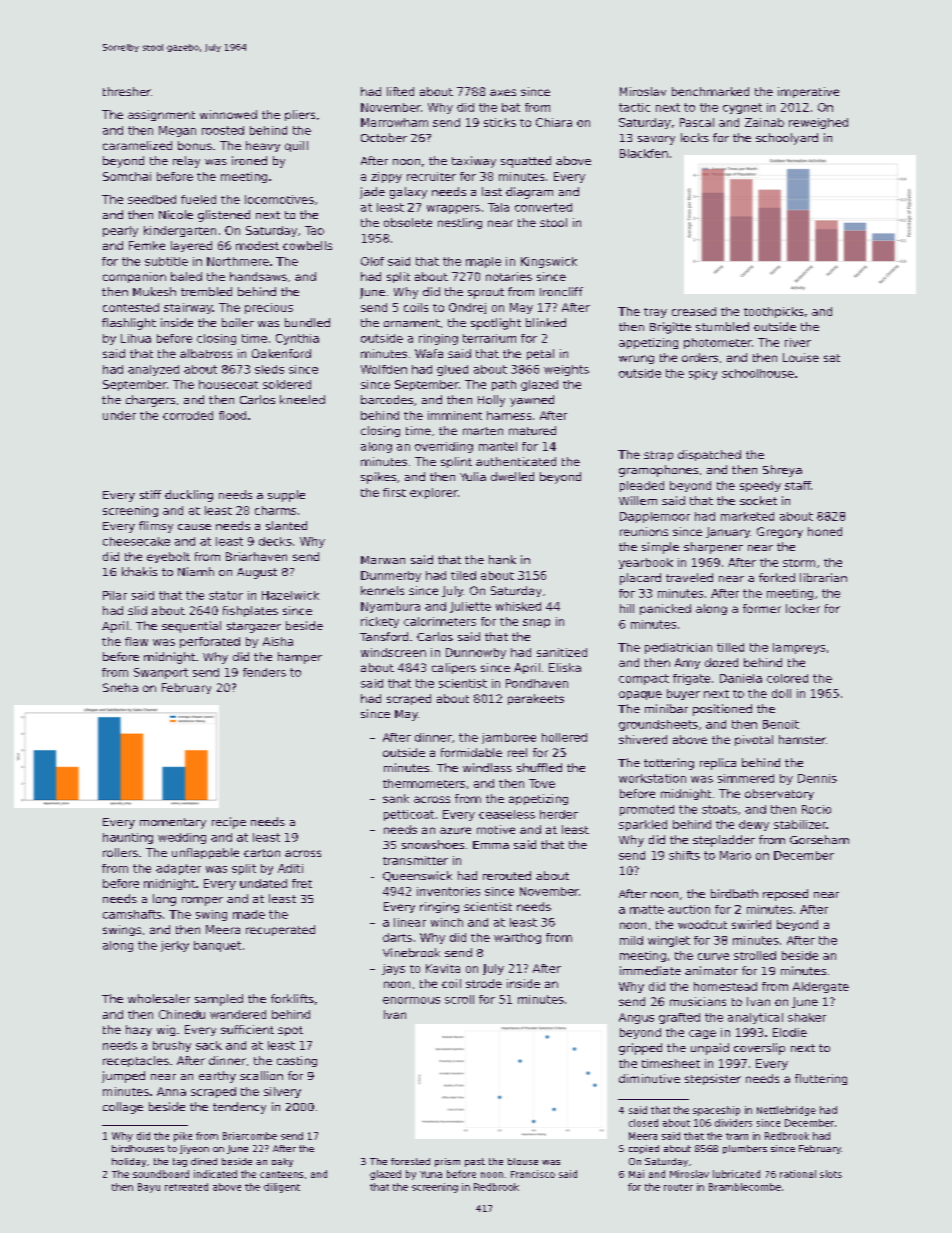 The height and width of the screenshot is (1233, 952). I want to click on forested, so click(410, 1161).
